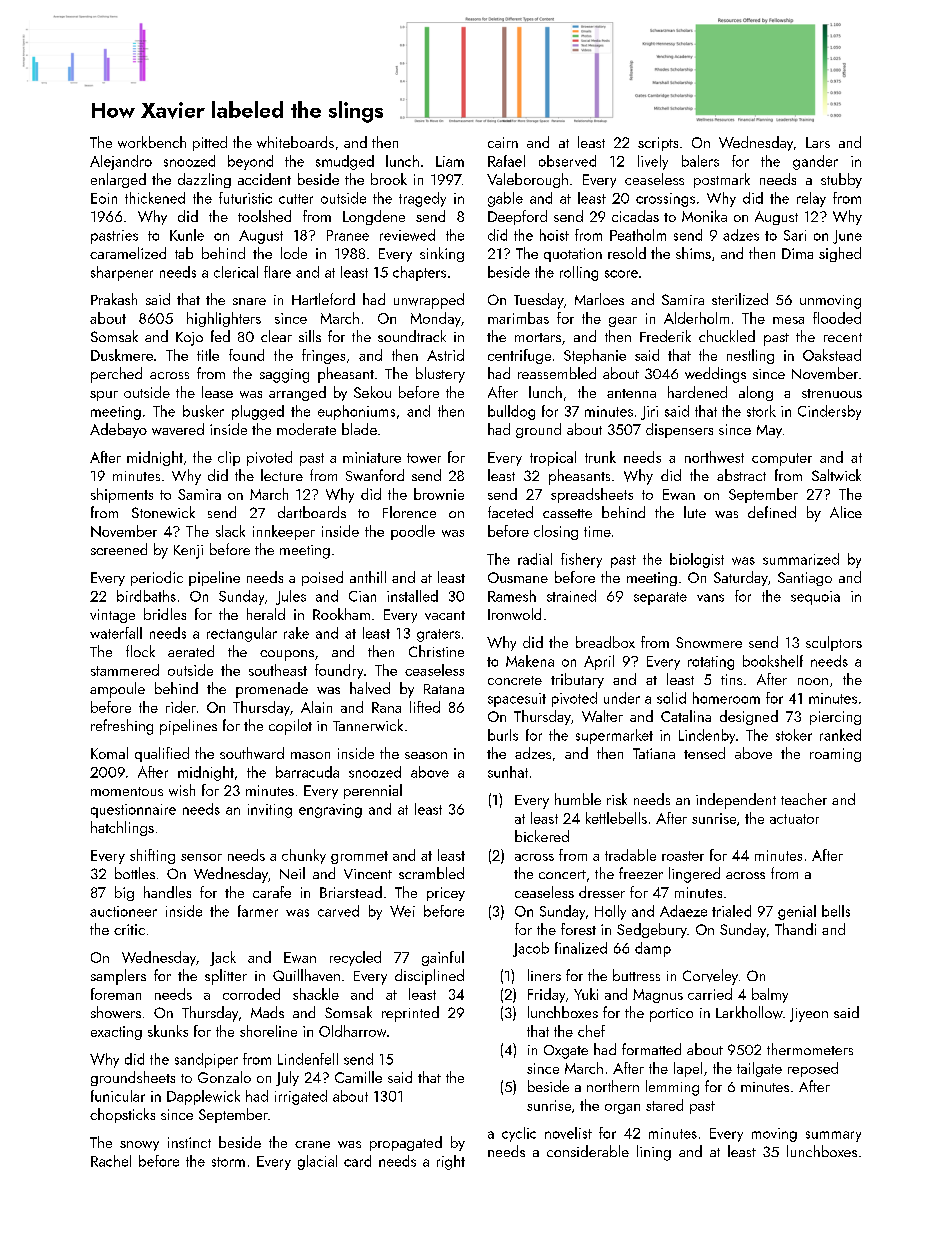 Image resolution: width=952 pixels, height=1233 pixels. Describe the element at coordinates (829, 412) in the document. I see `Cindersby` at that location.
